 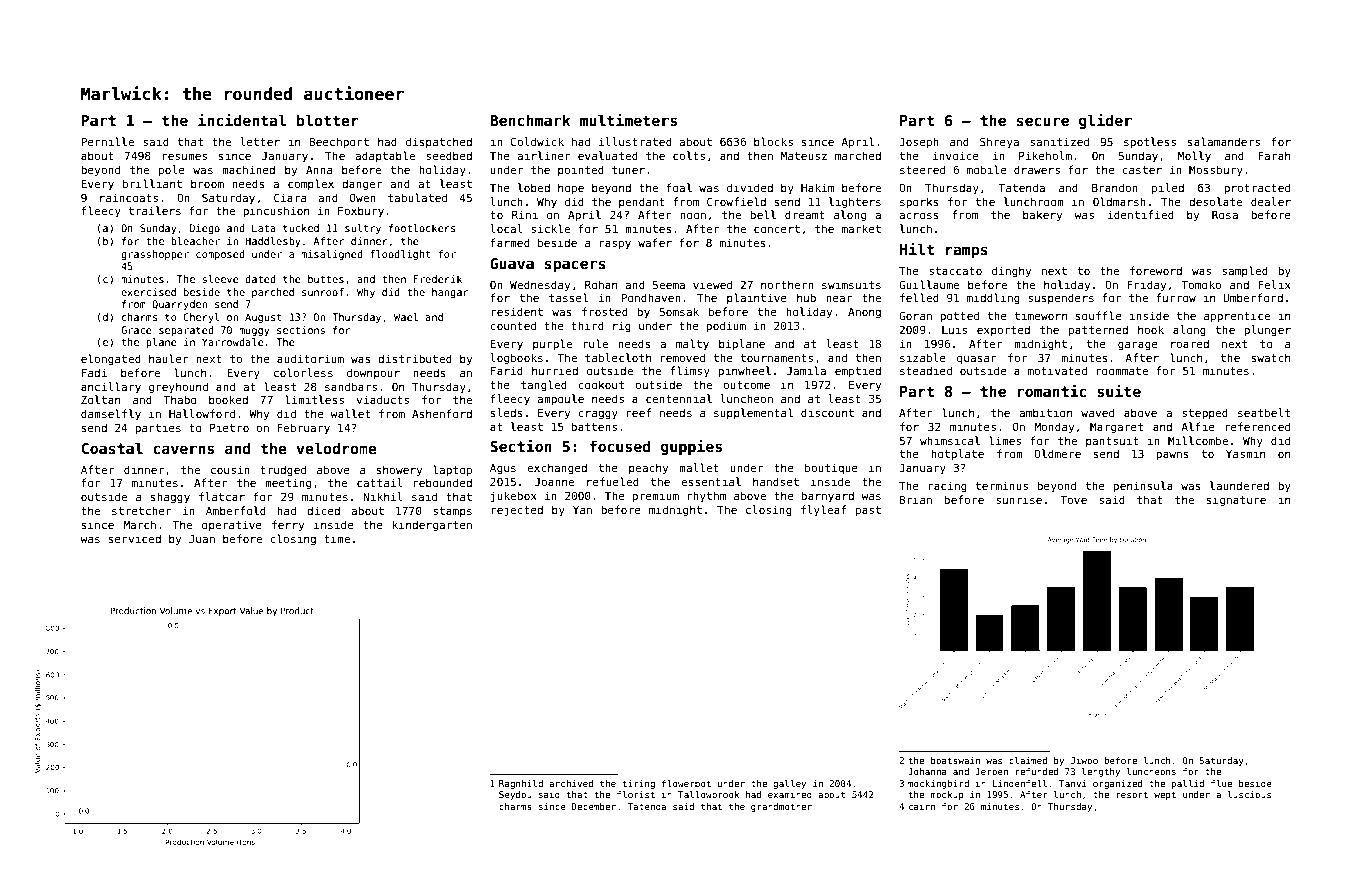 What do you see at coordinates (1274, 284) in the image?
I see `Felix` at bounding box center [1274, 284].
